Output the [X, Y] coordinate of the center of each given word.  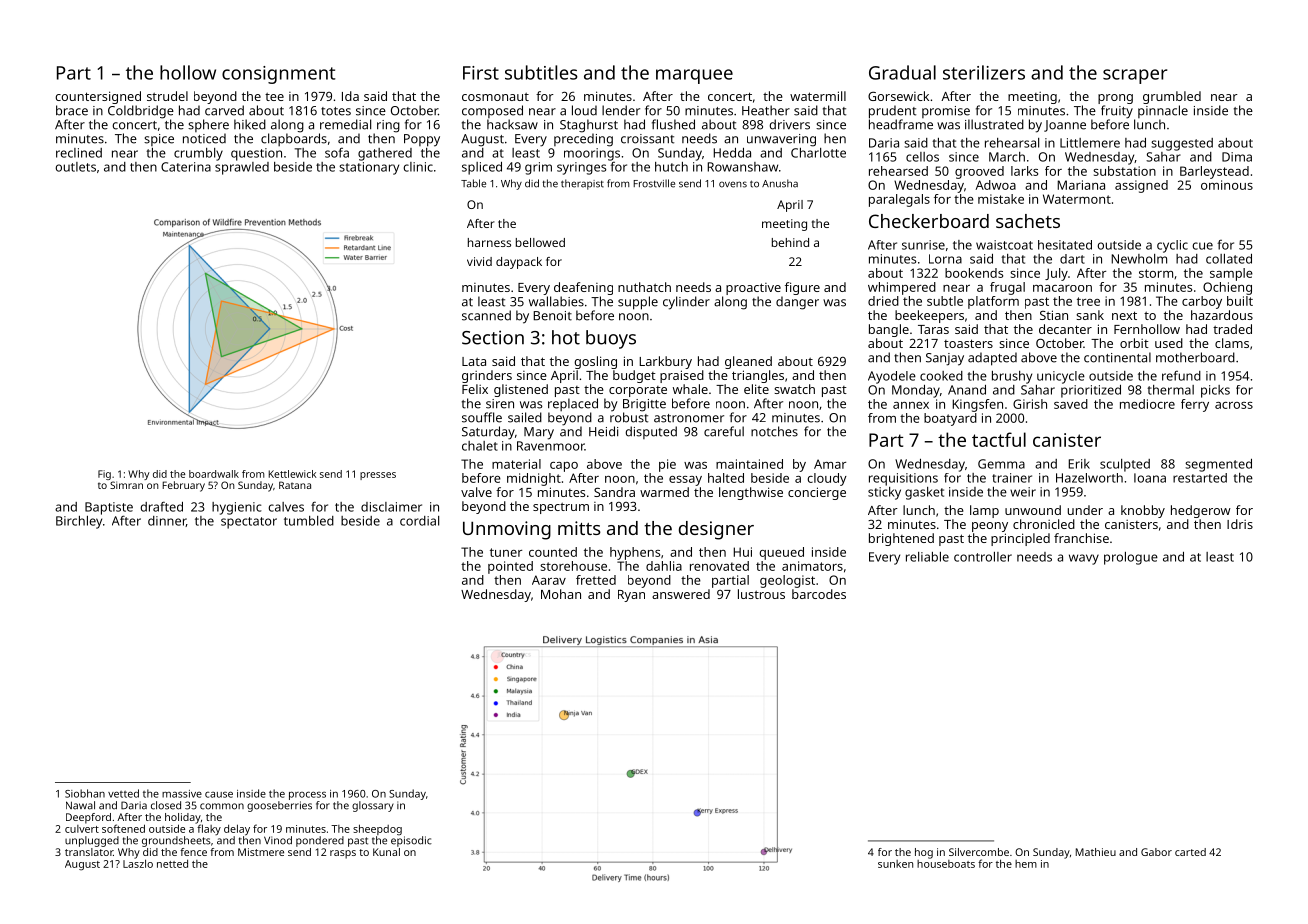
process [307, 795]
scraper [1135, 76]
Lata [474, 361]
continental [1117, 357]
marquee [694, 76]
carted [1190, 852]
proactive [753, 289]
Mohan [561, 594]
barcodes [819, 594]
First [481, 73]
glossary [373, 806]
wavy [1084, 559]
